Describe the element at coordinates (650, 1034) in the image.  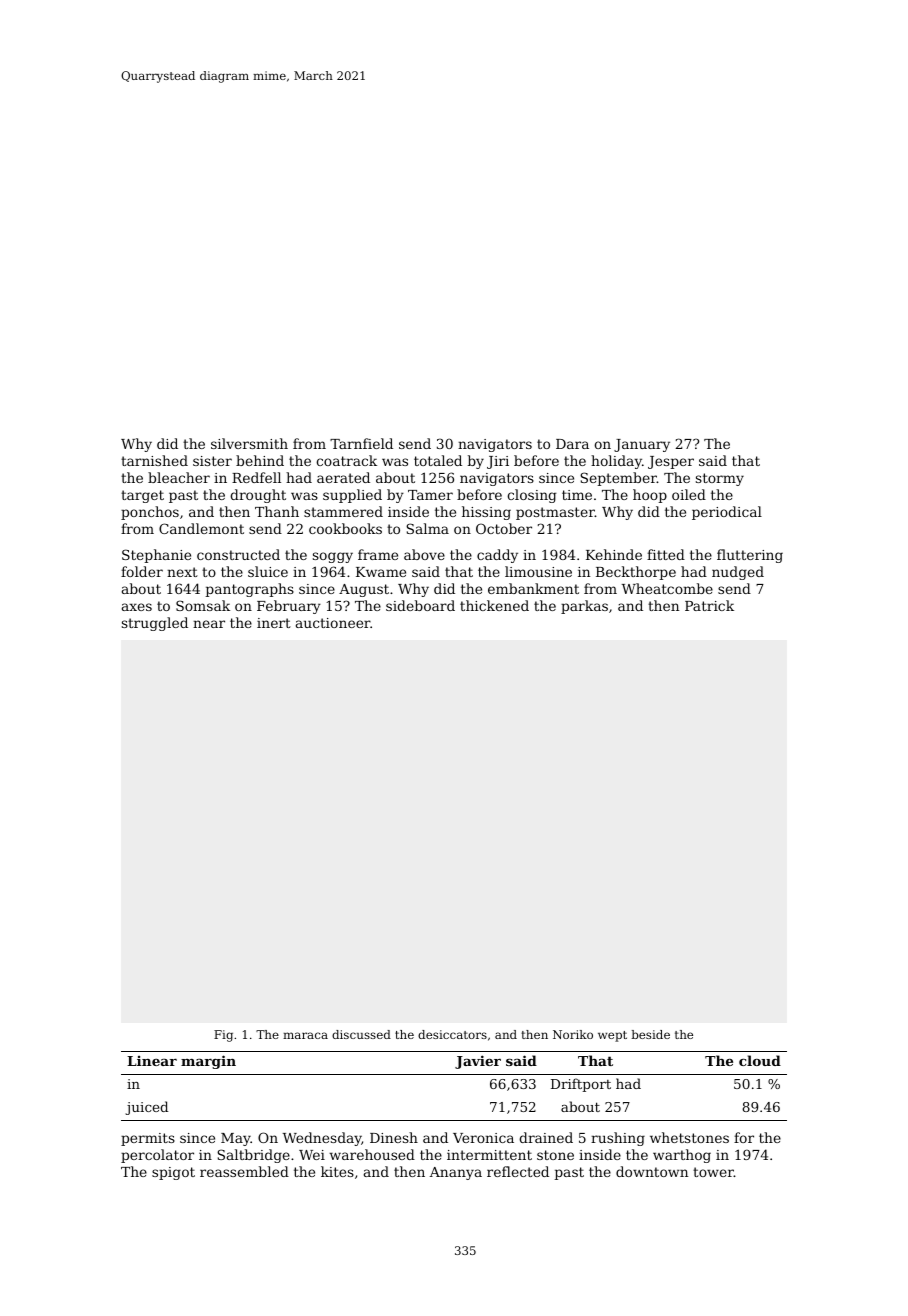
I see `beside` at that location.
